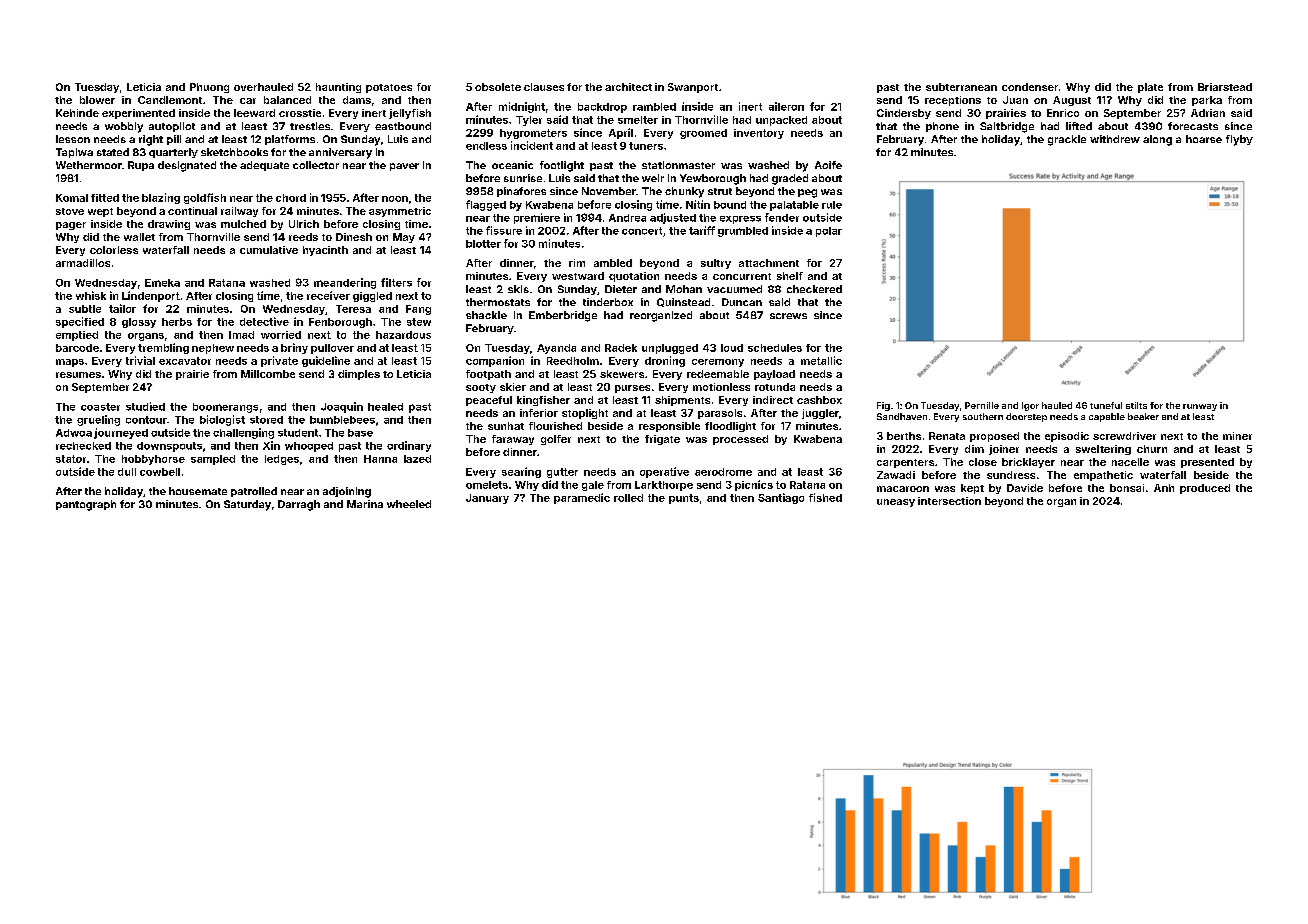 The image size is (1308, 924). I want to click on intersection, so click(949, 501).
